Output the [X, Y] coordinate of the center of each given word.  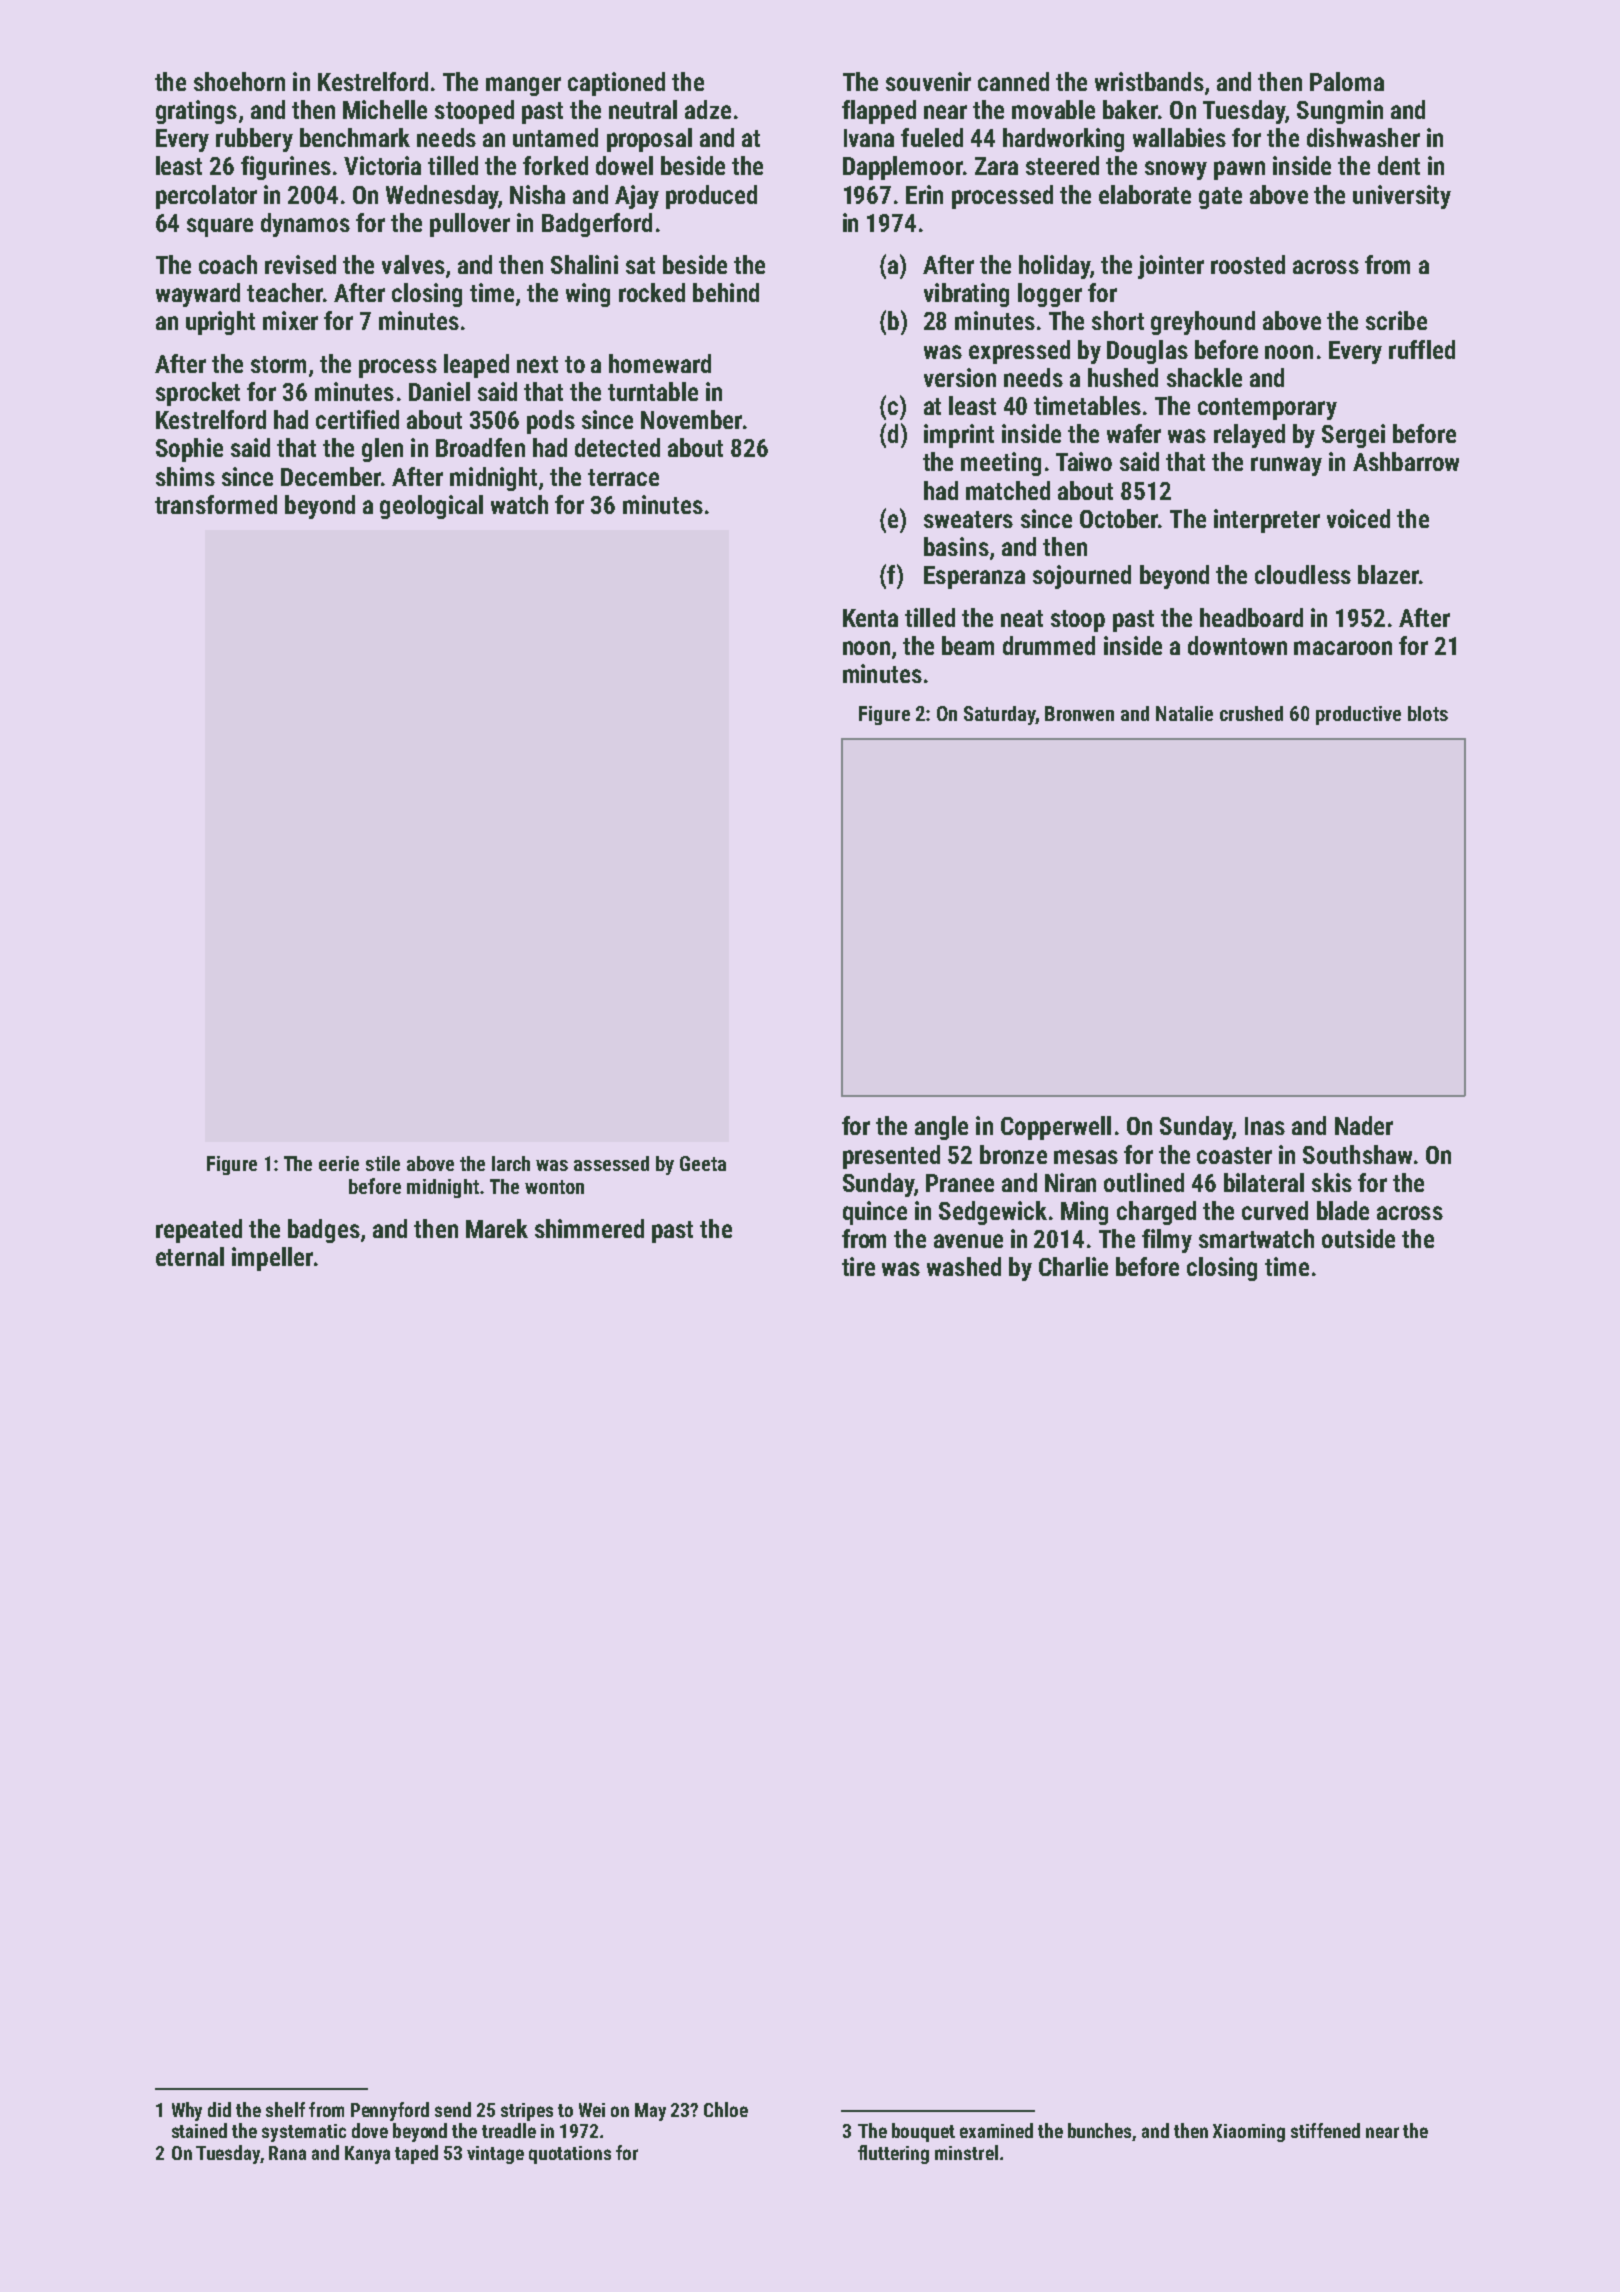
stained [199, 2130]
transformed [216, 504]
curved [1275, 1210]
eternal [190, 1256]
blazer [1388, 574]
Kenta [870, 618]
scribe [1396, 320]
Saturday [999, 715]
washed [964, 1266]
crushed [1251, 713]
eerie [339, 1163]
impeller [272, 1259]
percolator [206, 197]
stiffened [1325, 2130]
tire [858, 1266]
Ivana [869, 138]
